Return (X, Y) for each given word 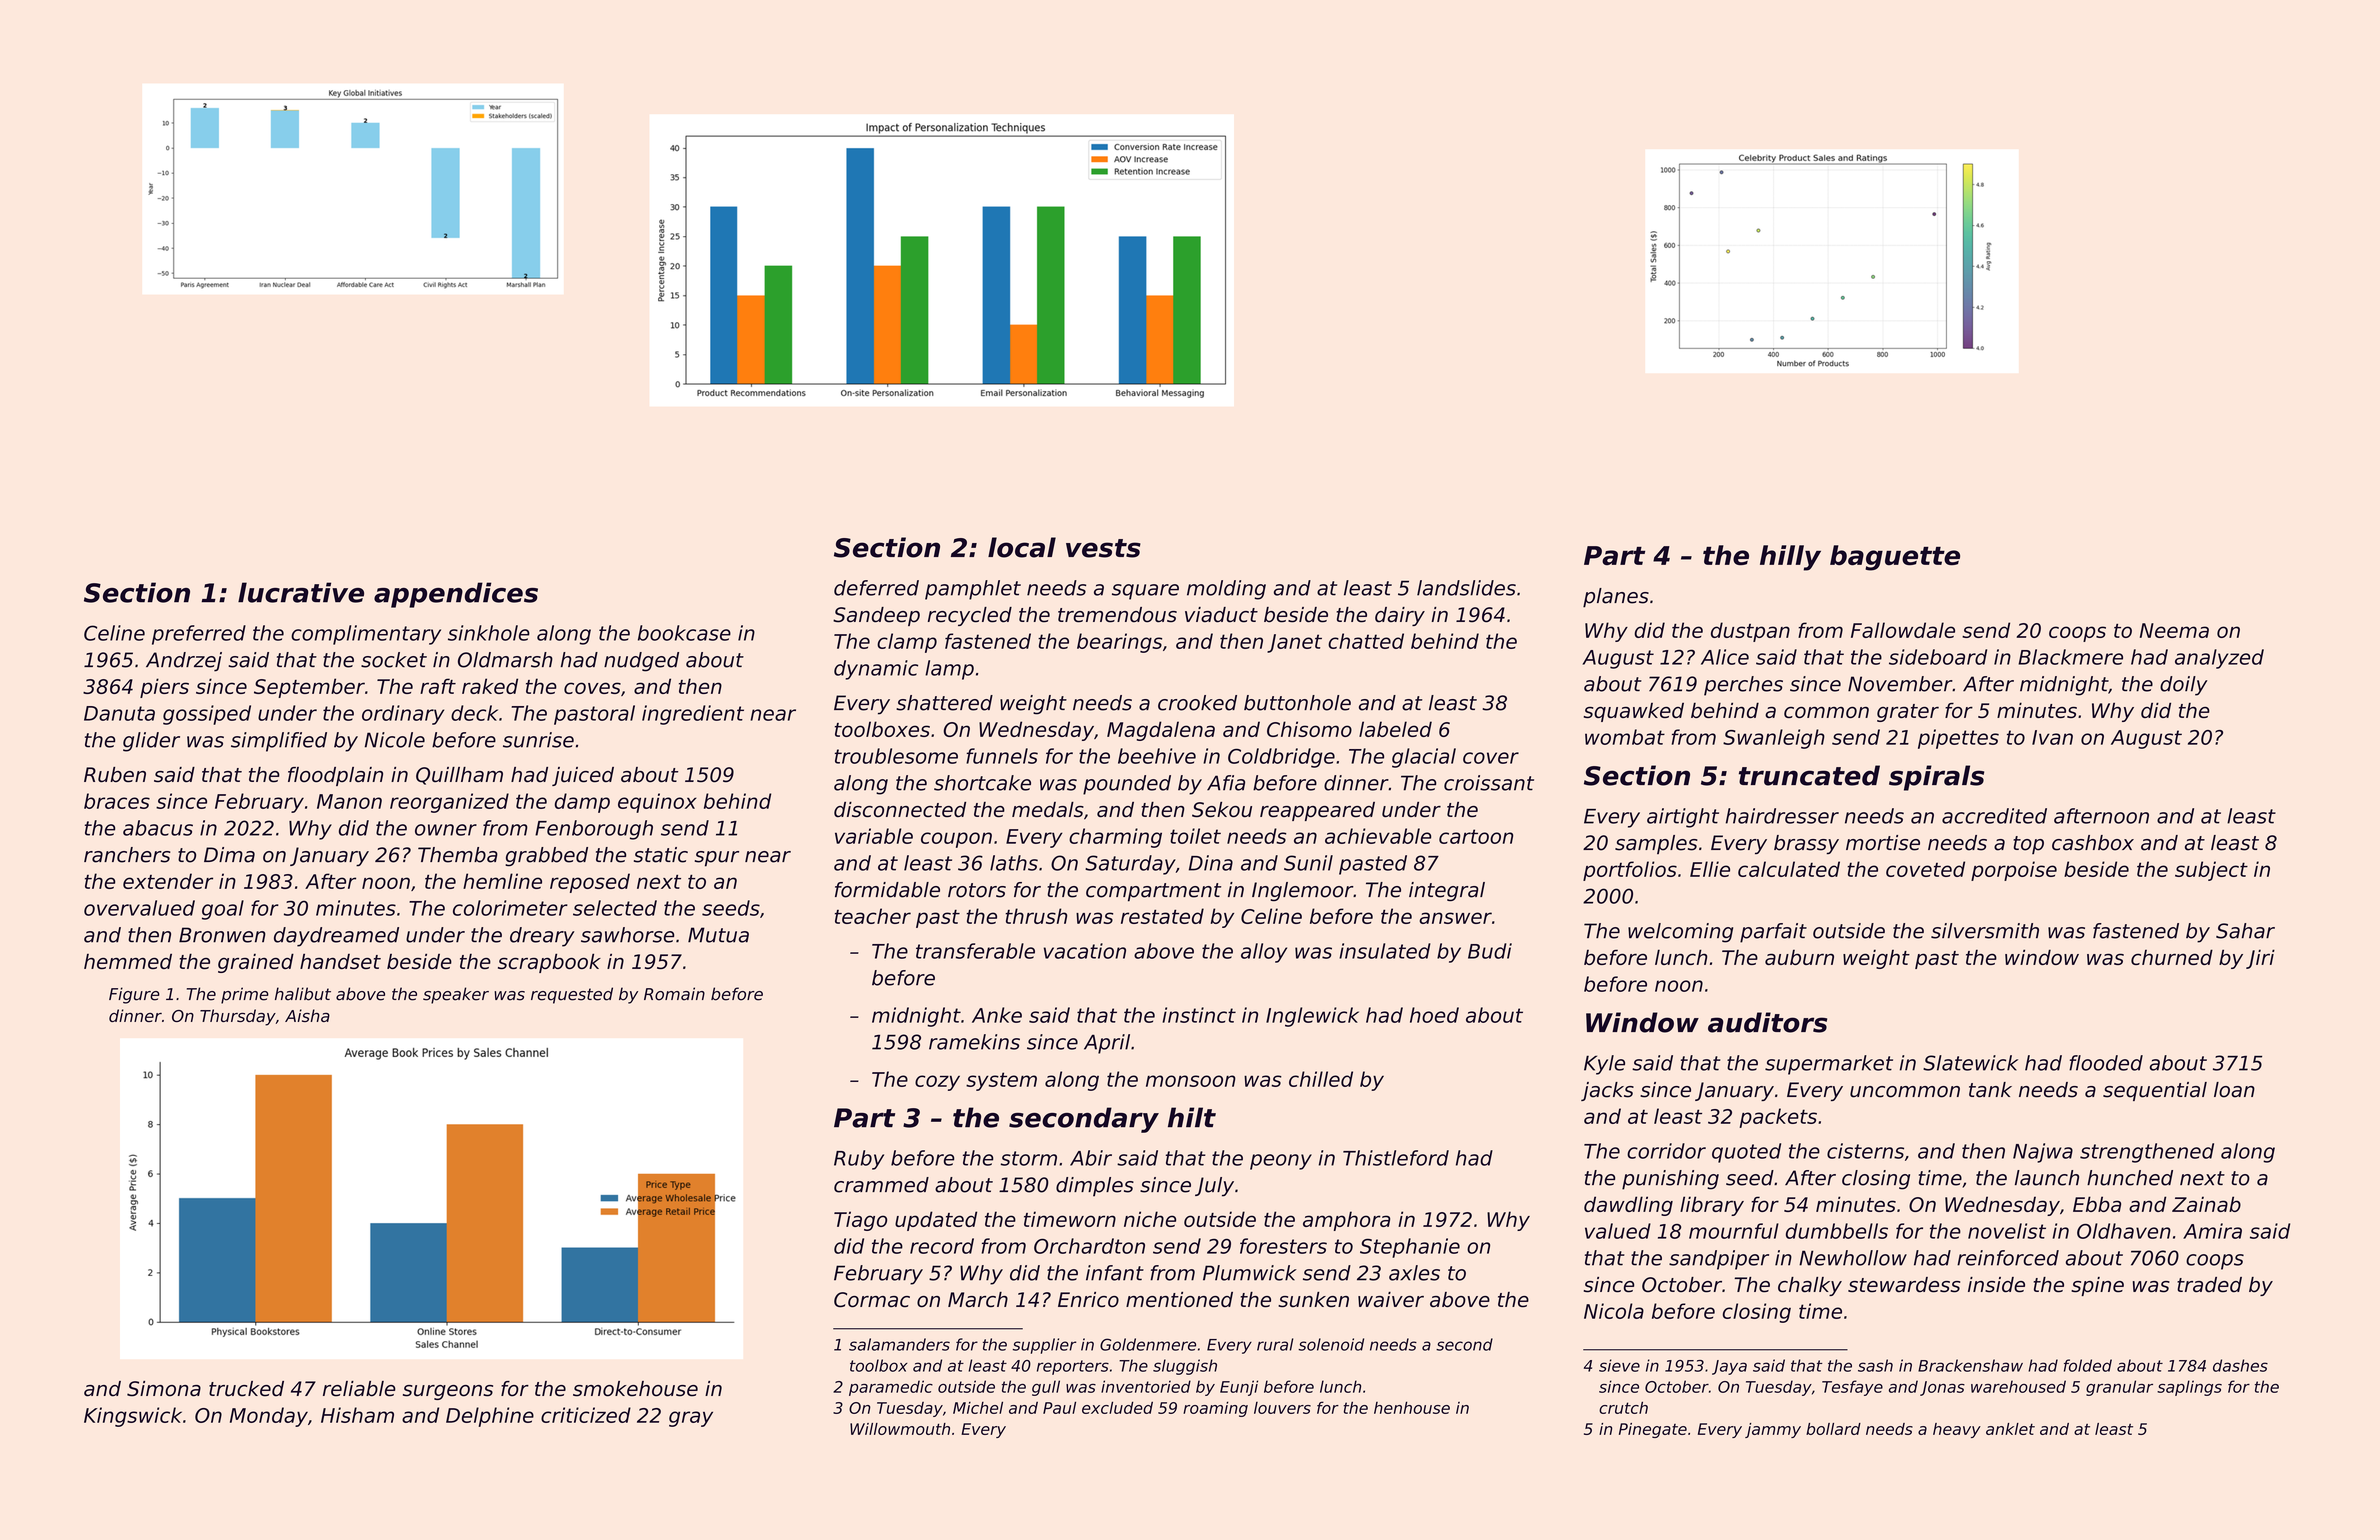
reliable (359, 1389)
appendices (456, 595)
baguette (1895, 558)
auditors (1767, 1022)
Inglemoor (1302, 891)
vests (1103, 548)
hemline (502, 881)
